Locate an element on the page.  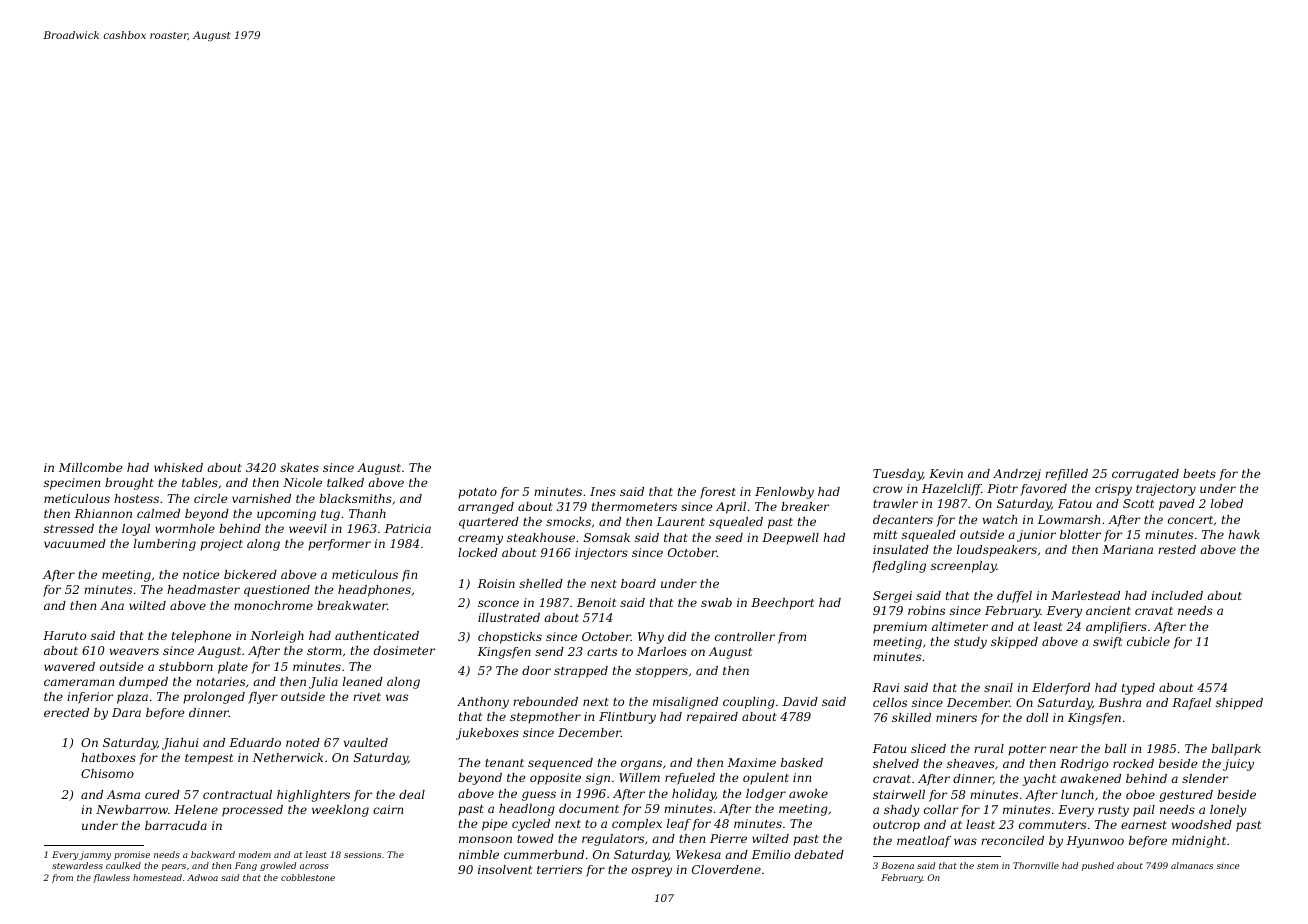
woodshed is located at coordinates (1202, 824).
